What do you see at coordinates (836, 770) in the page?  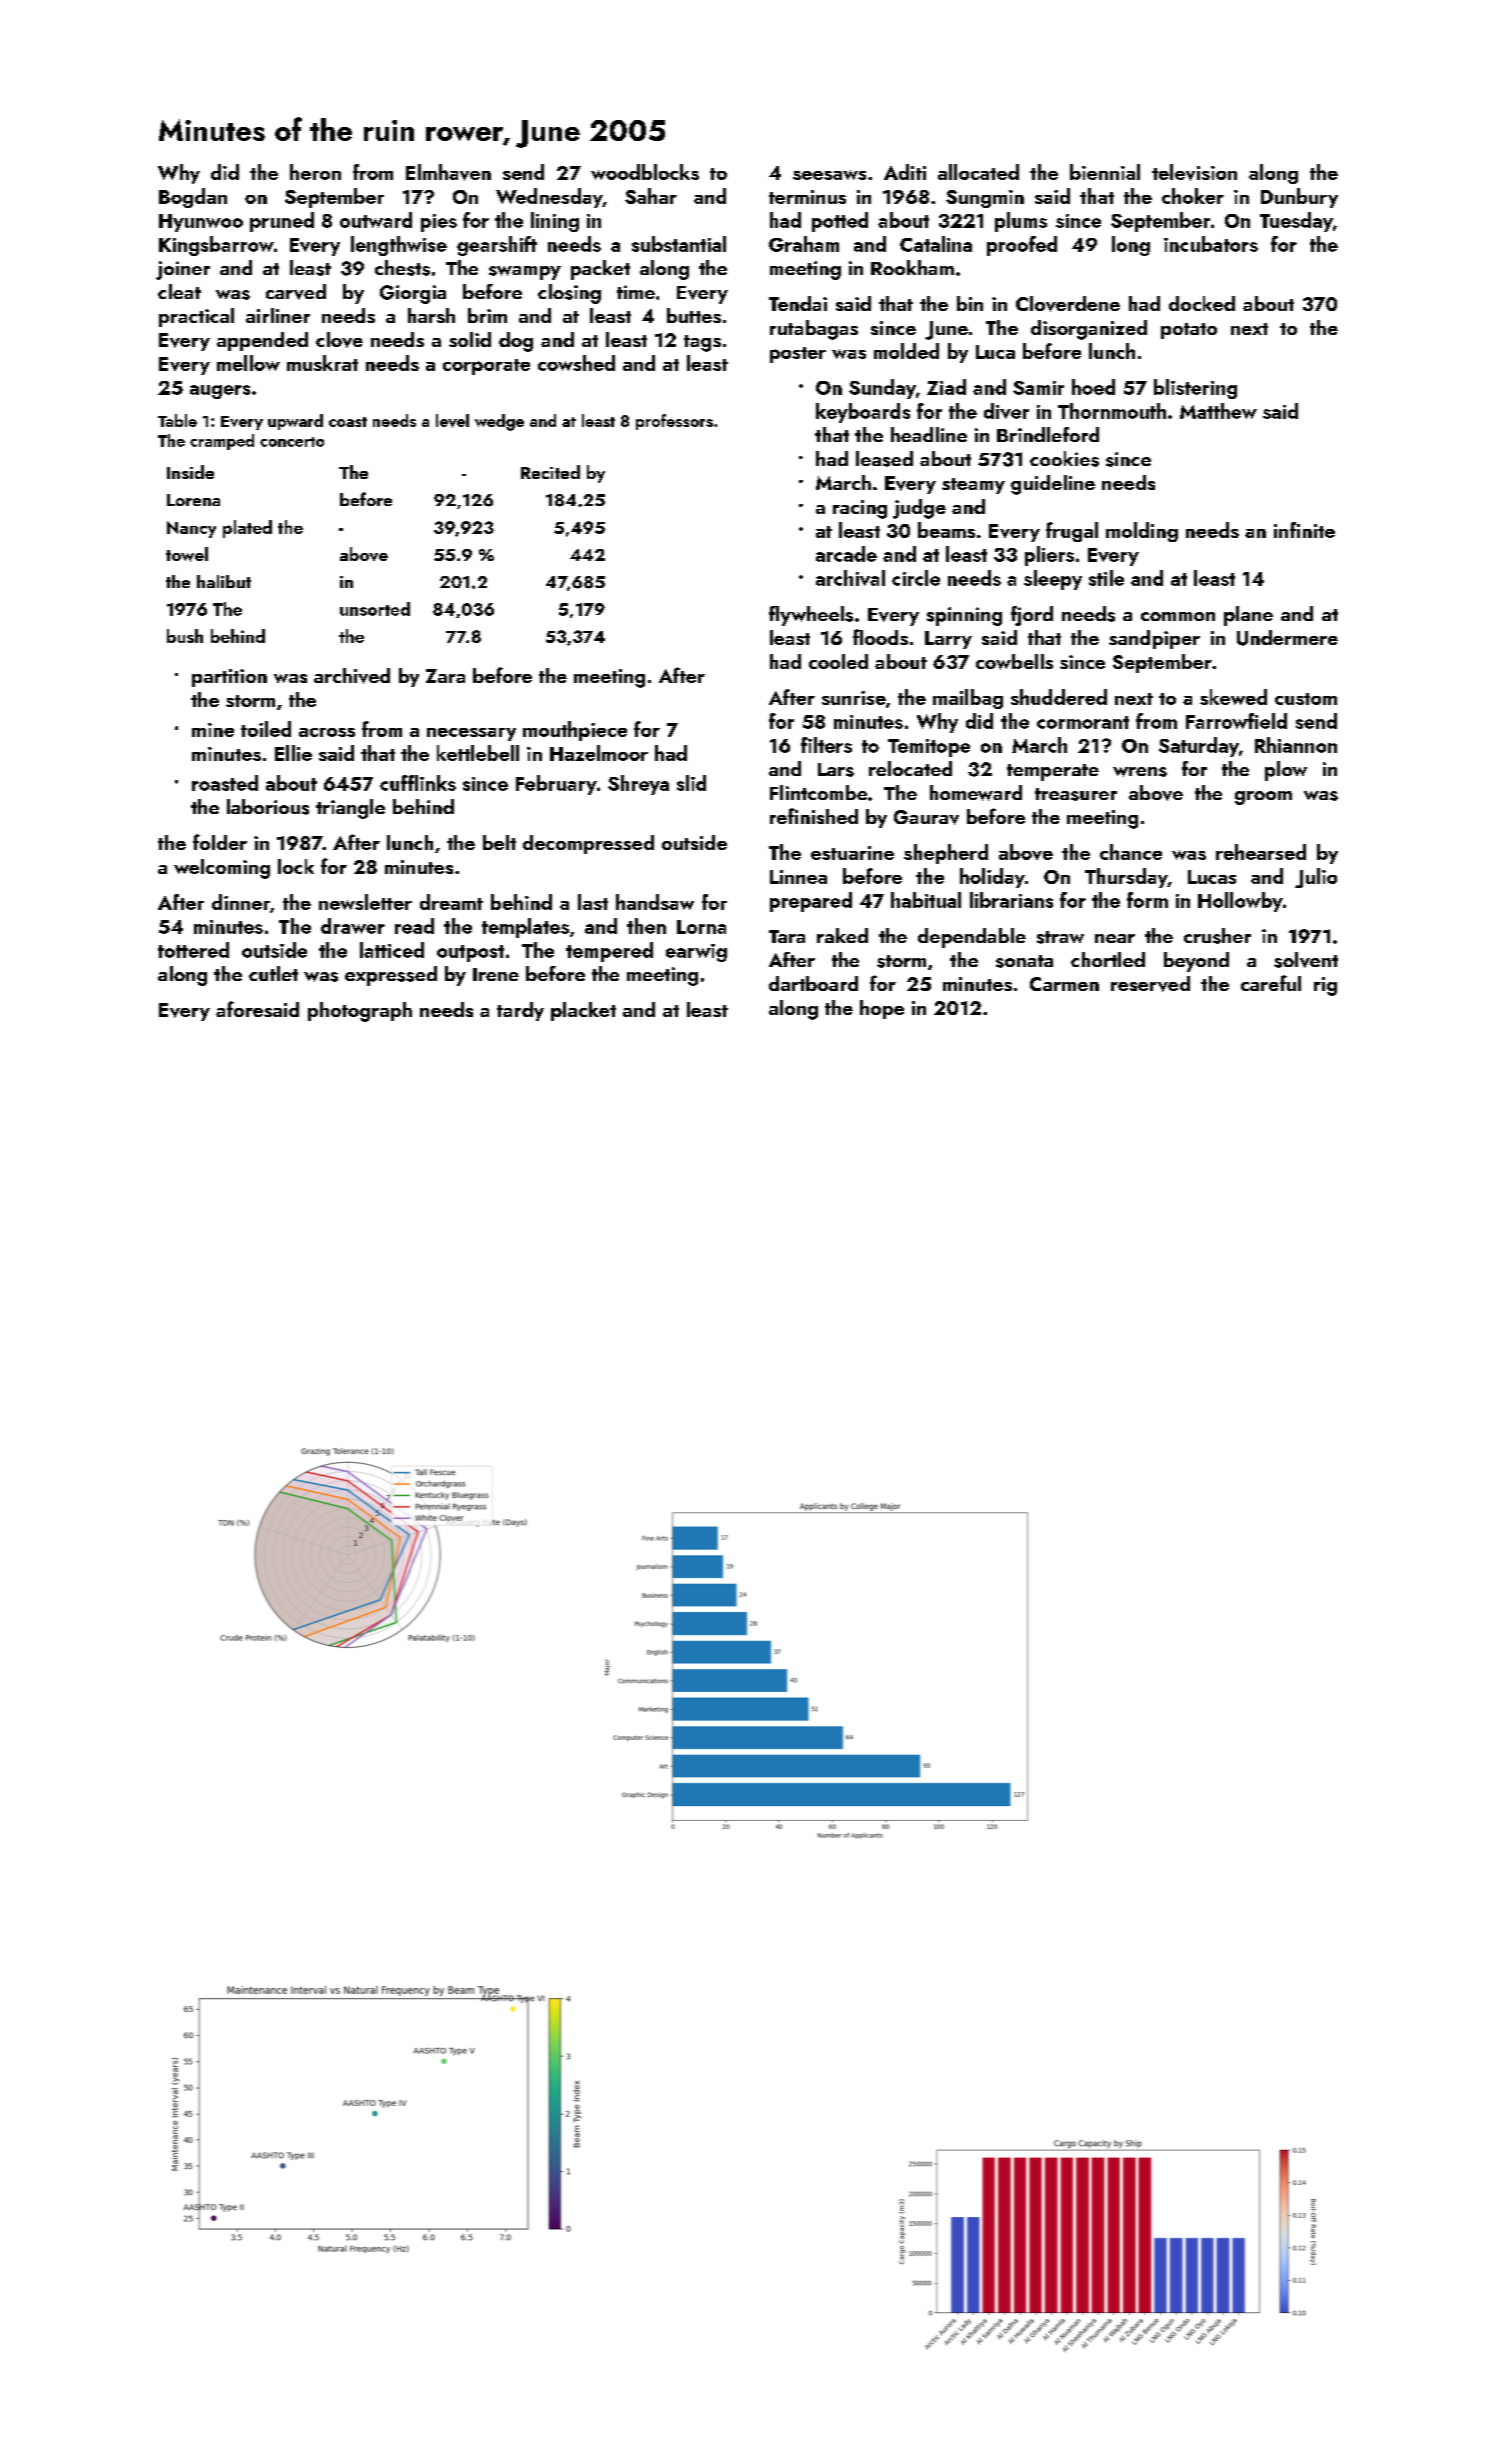 I see `Lars` at bounding box center [836, 770].
